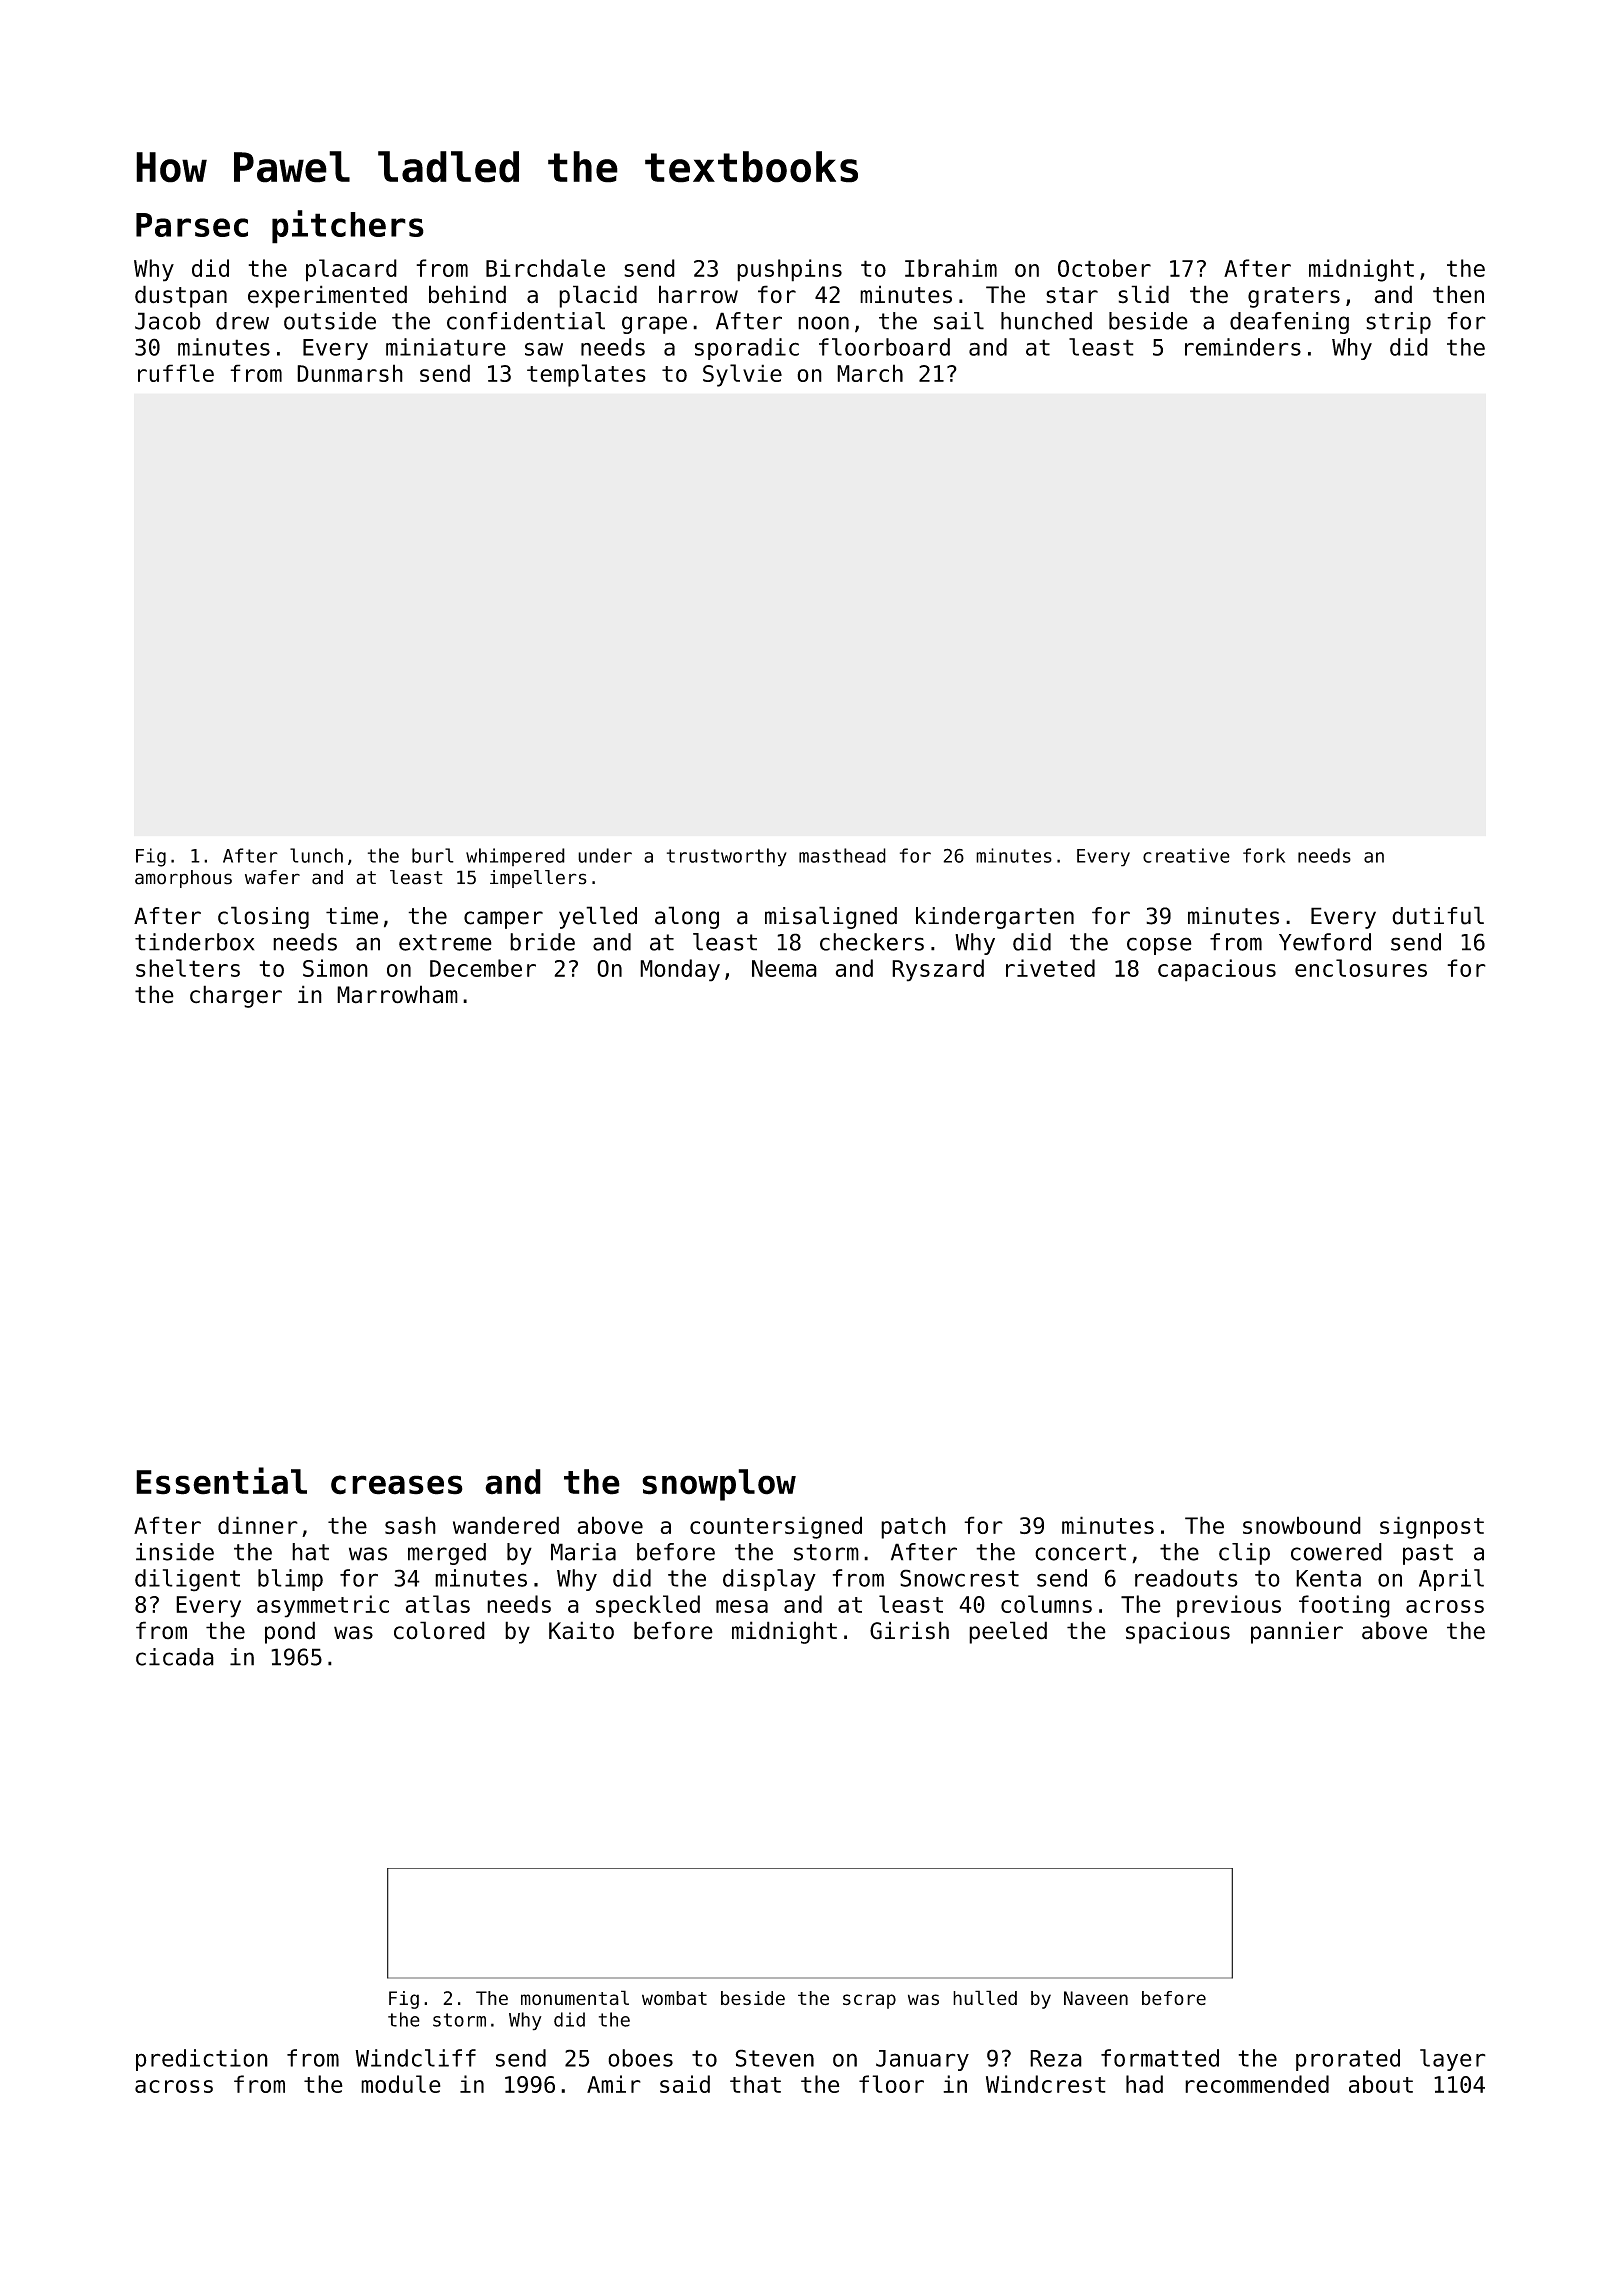 The height and width of the screenshot is (2292, 1620). I want to click on signpost, so click(1432, 1527).
